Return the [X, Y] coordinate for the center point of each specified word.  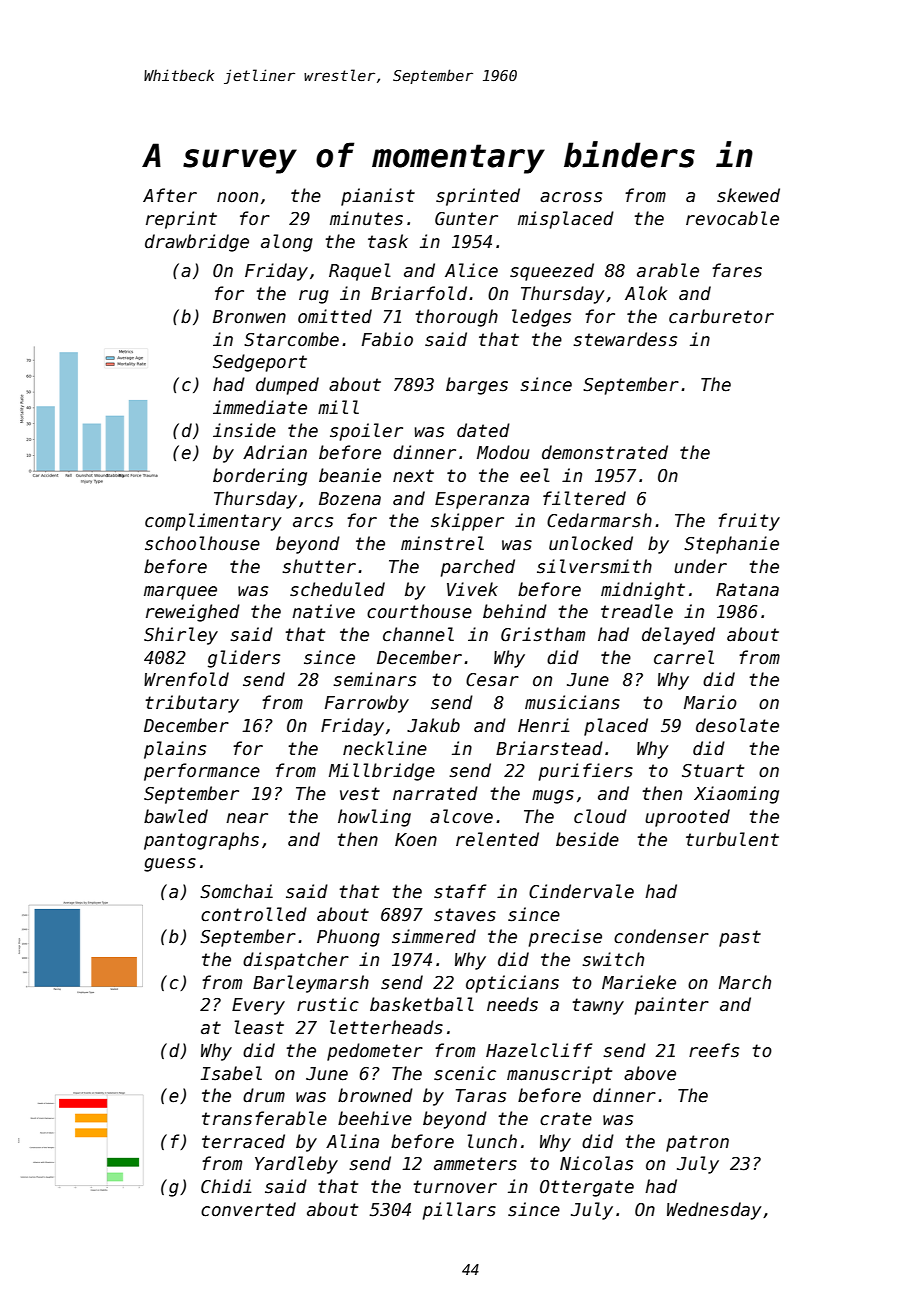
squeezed [552, 272]
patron [697, 1143]
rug [314, 297]
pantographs [201, 841]
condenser [661, 936]
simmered [434, 936]
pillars [459, 1211]
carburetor [721, 316]
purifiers [586, 772]
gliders [244, 659]
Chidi [226, 1186]
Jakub [433, 725]
